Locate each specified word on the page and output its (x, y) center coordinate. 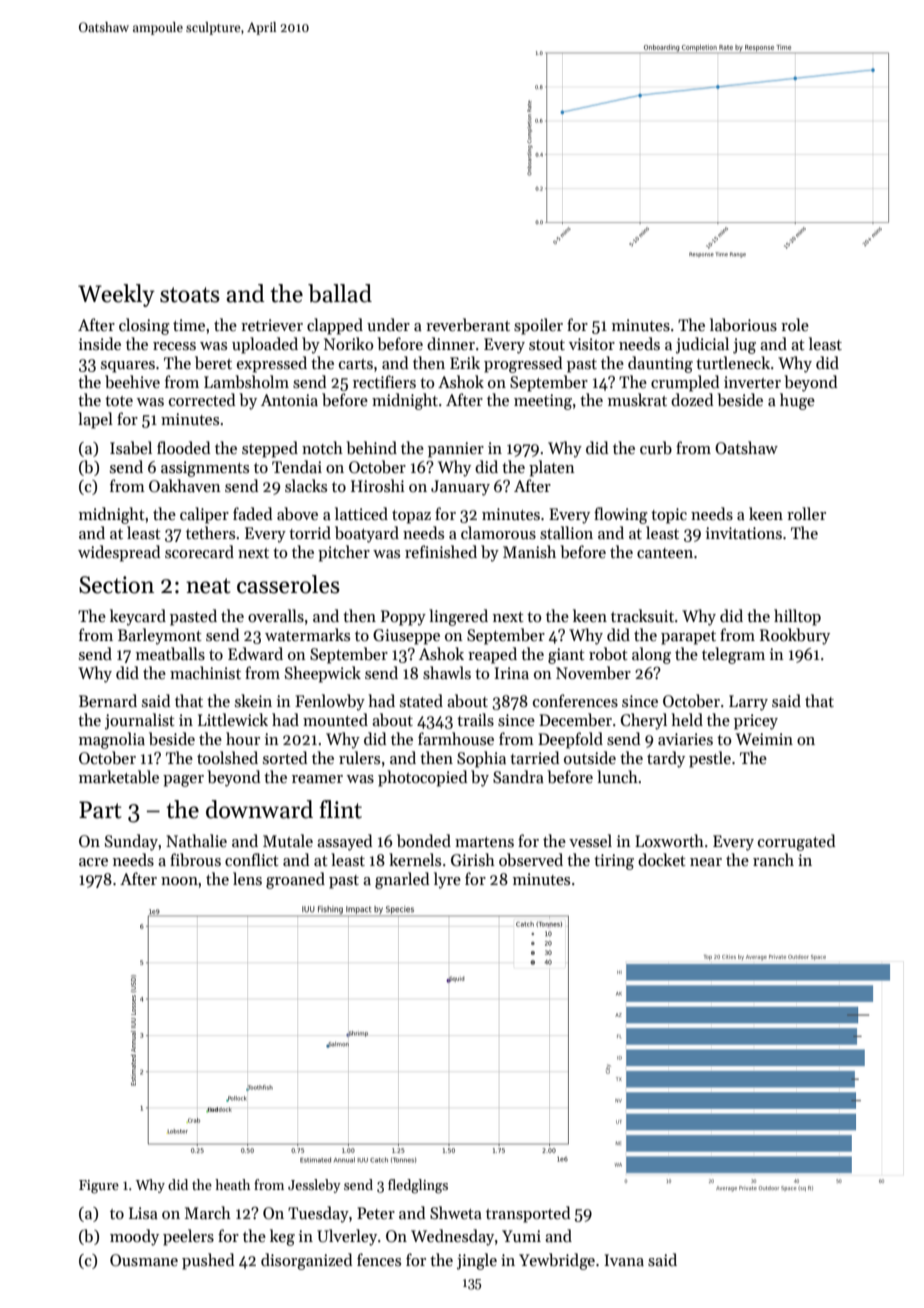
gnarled (402, 880)
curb (656, 447)
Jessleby (314, 1186)
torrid (310, 532)
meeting (543, 402)
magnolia (112, 740)
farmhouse (456, 738)
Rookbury (795, 636)
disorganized (307, 1261)
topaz (411, 517)
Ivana (624, 1260)
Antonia (289, 400)
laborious (743, 325)
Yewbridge (557, 1261)
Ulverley (347, 1237)
